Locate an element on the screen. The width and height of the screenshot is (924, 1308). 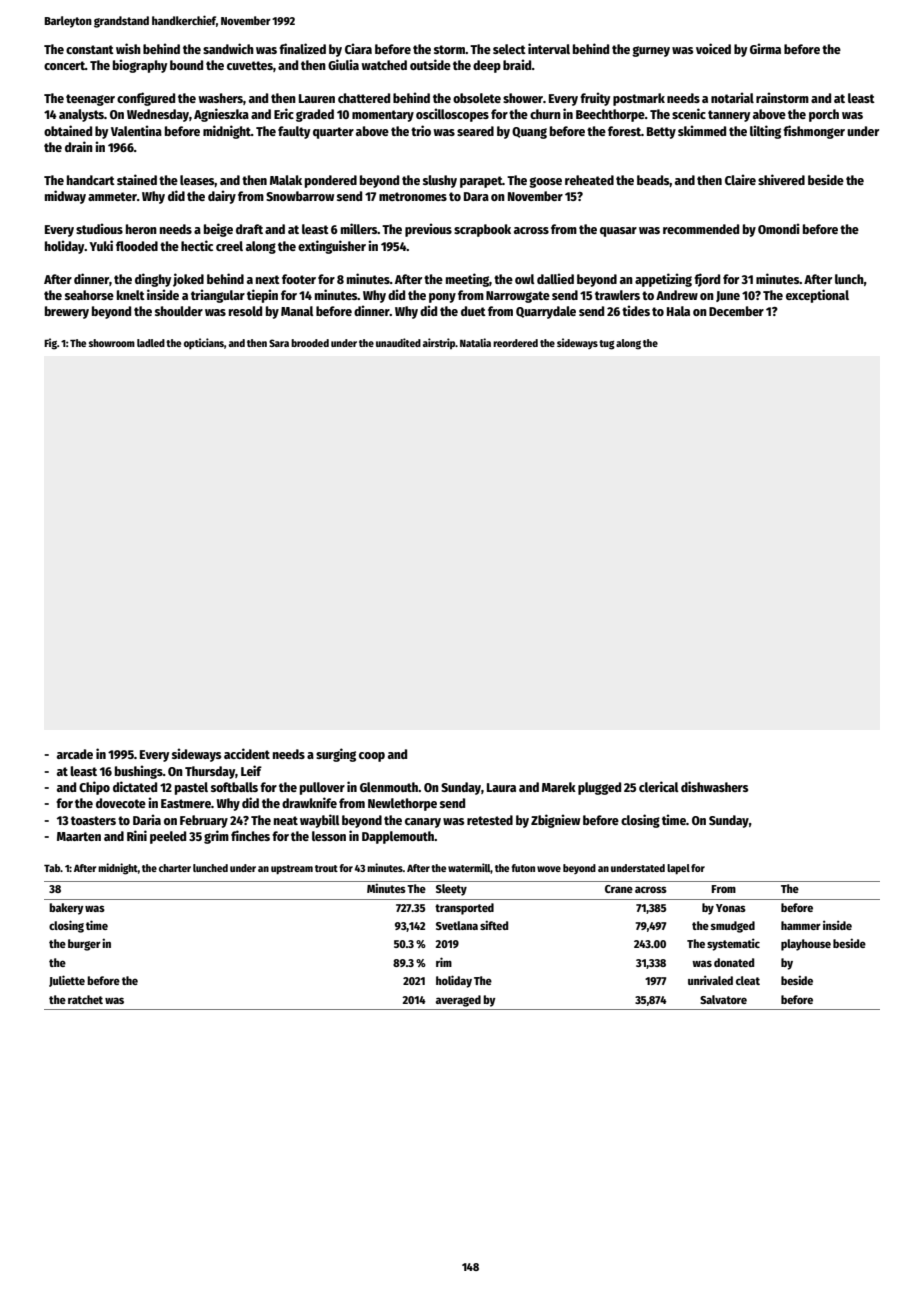
plugged is located at coordinates (599, 788).
